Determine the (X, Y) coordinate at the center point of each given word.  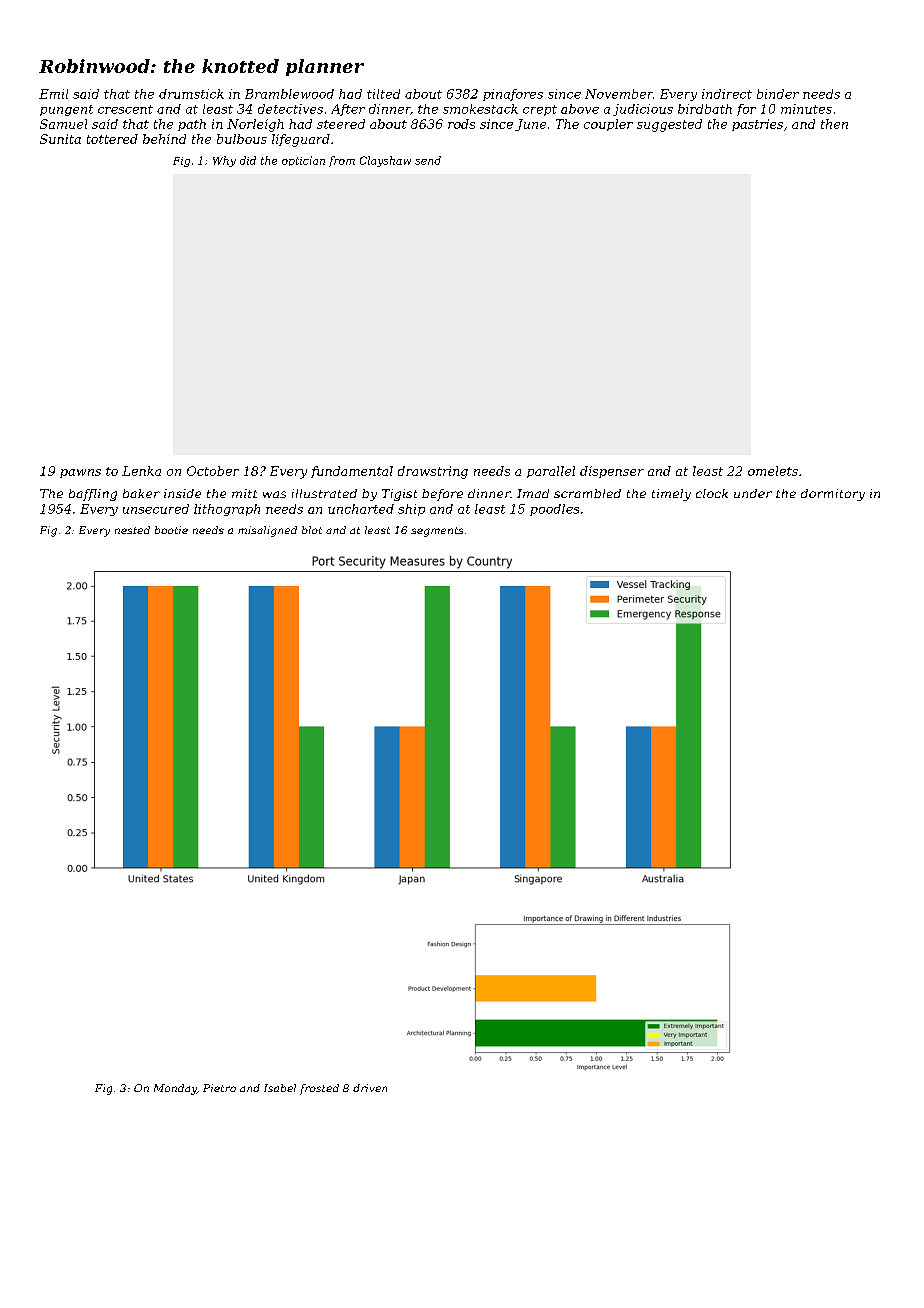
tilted (383, 94)
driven (370, 1088)
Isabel (280, 1088)
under (753, 493)
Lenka (141, 471)
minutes (806, 109)
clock (712, 493)
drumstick (191, 94)
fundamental (352, 472)
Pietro (219, 1088)
